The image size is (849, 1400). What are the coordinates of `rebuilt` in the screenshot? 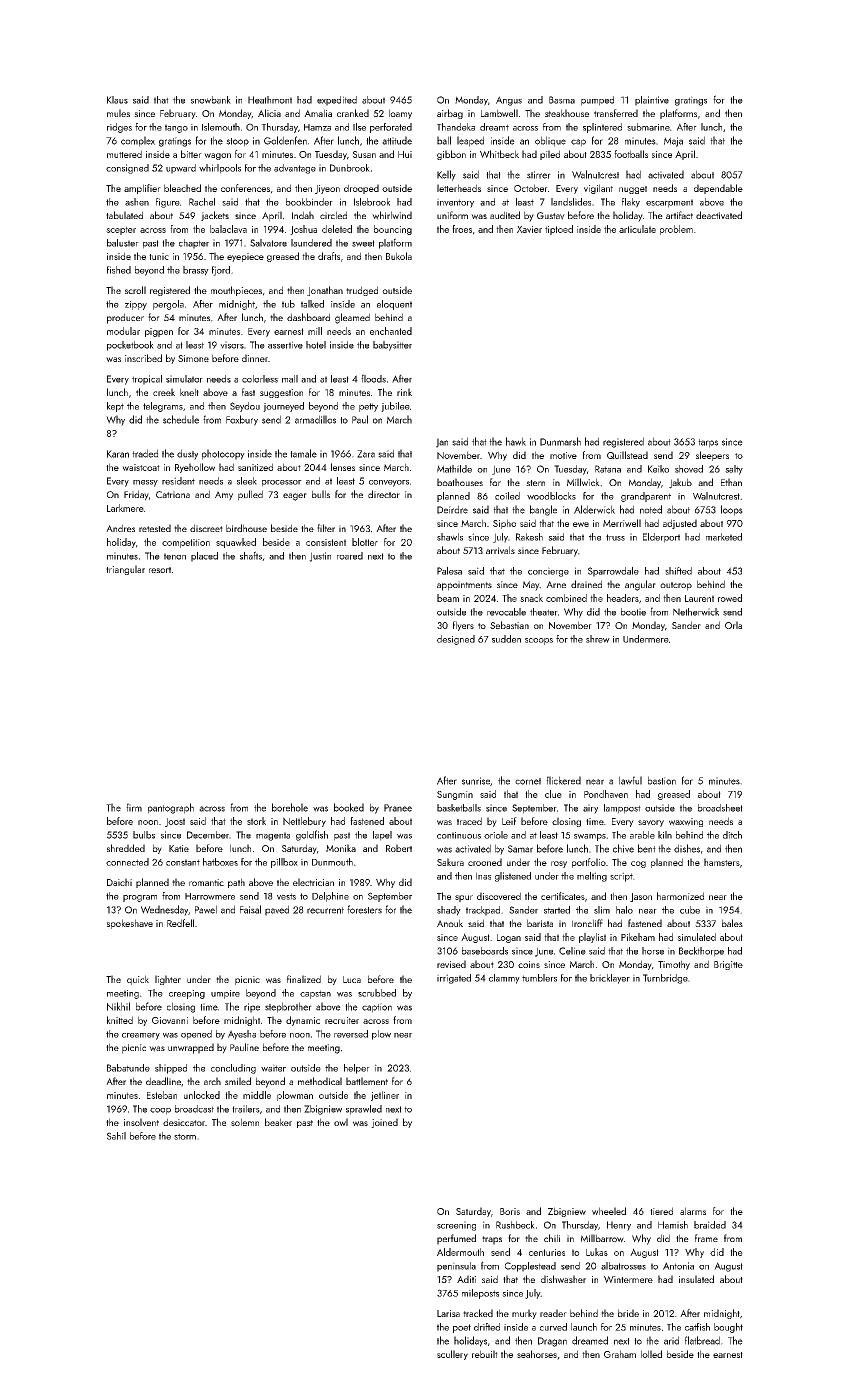 It's located at (485, 1354).
